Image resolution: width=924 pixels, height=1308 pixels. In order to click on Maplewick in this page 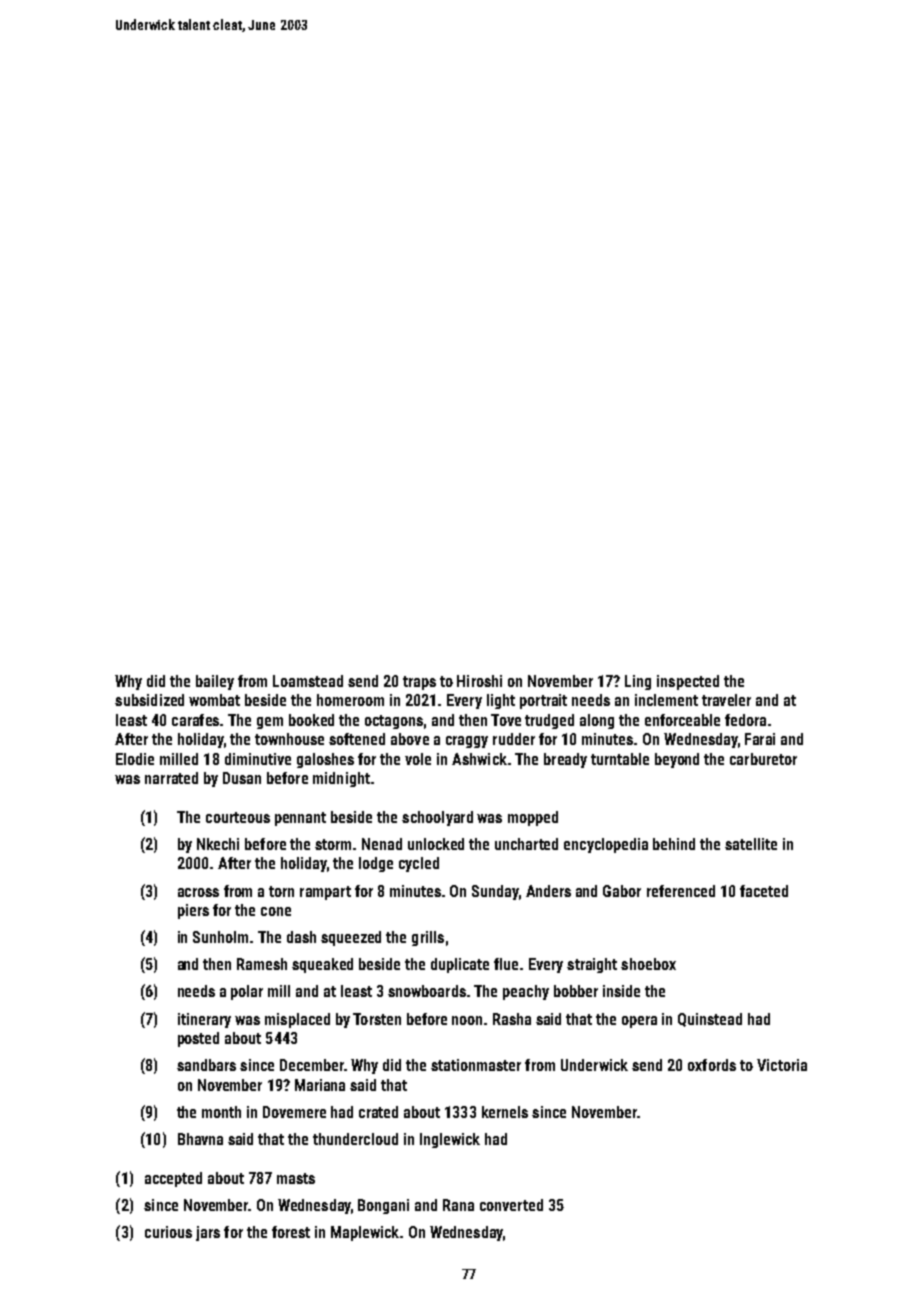, I will do `click(365, 1233)`.
